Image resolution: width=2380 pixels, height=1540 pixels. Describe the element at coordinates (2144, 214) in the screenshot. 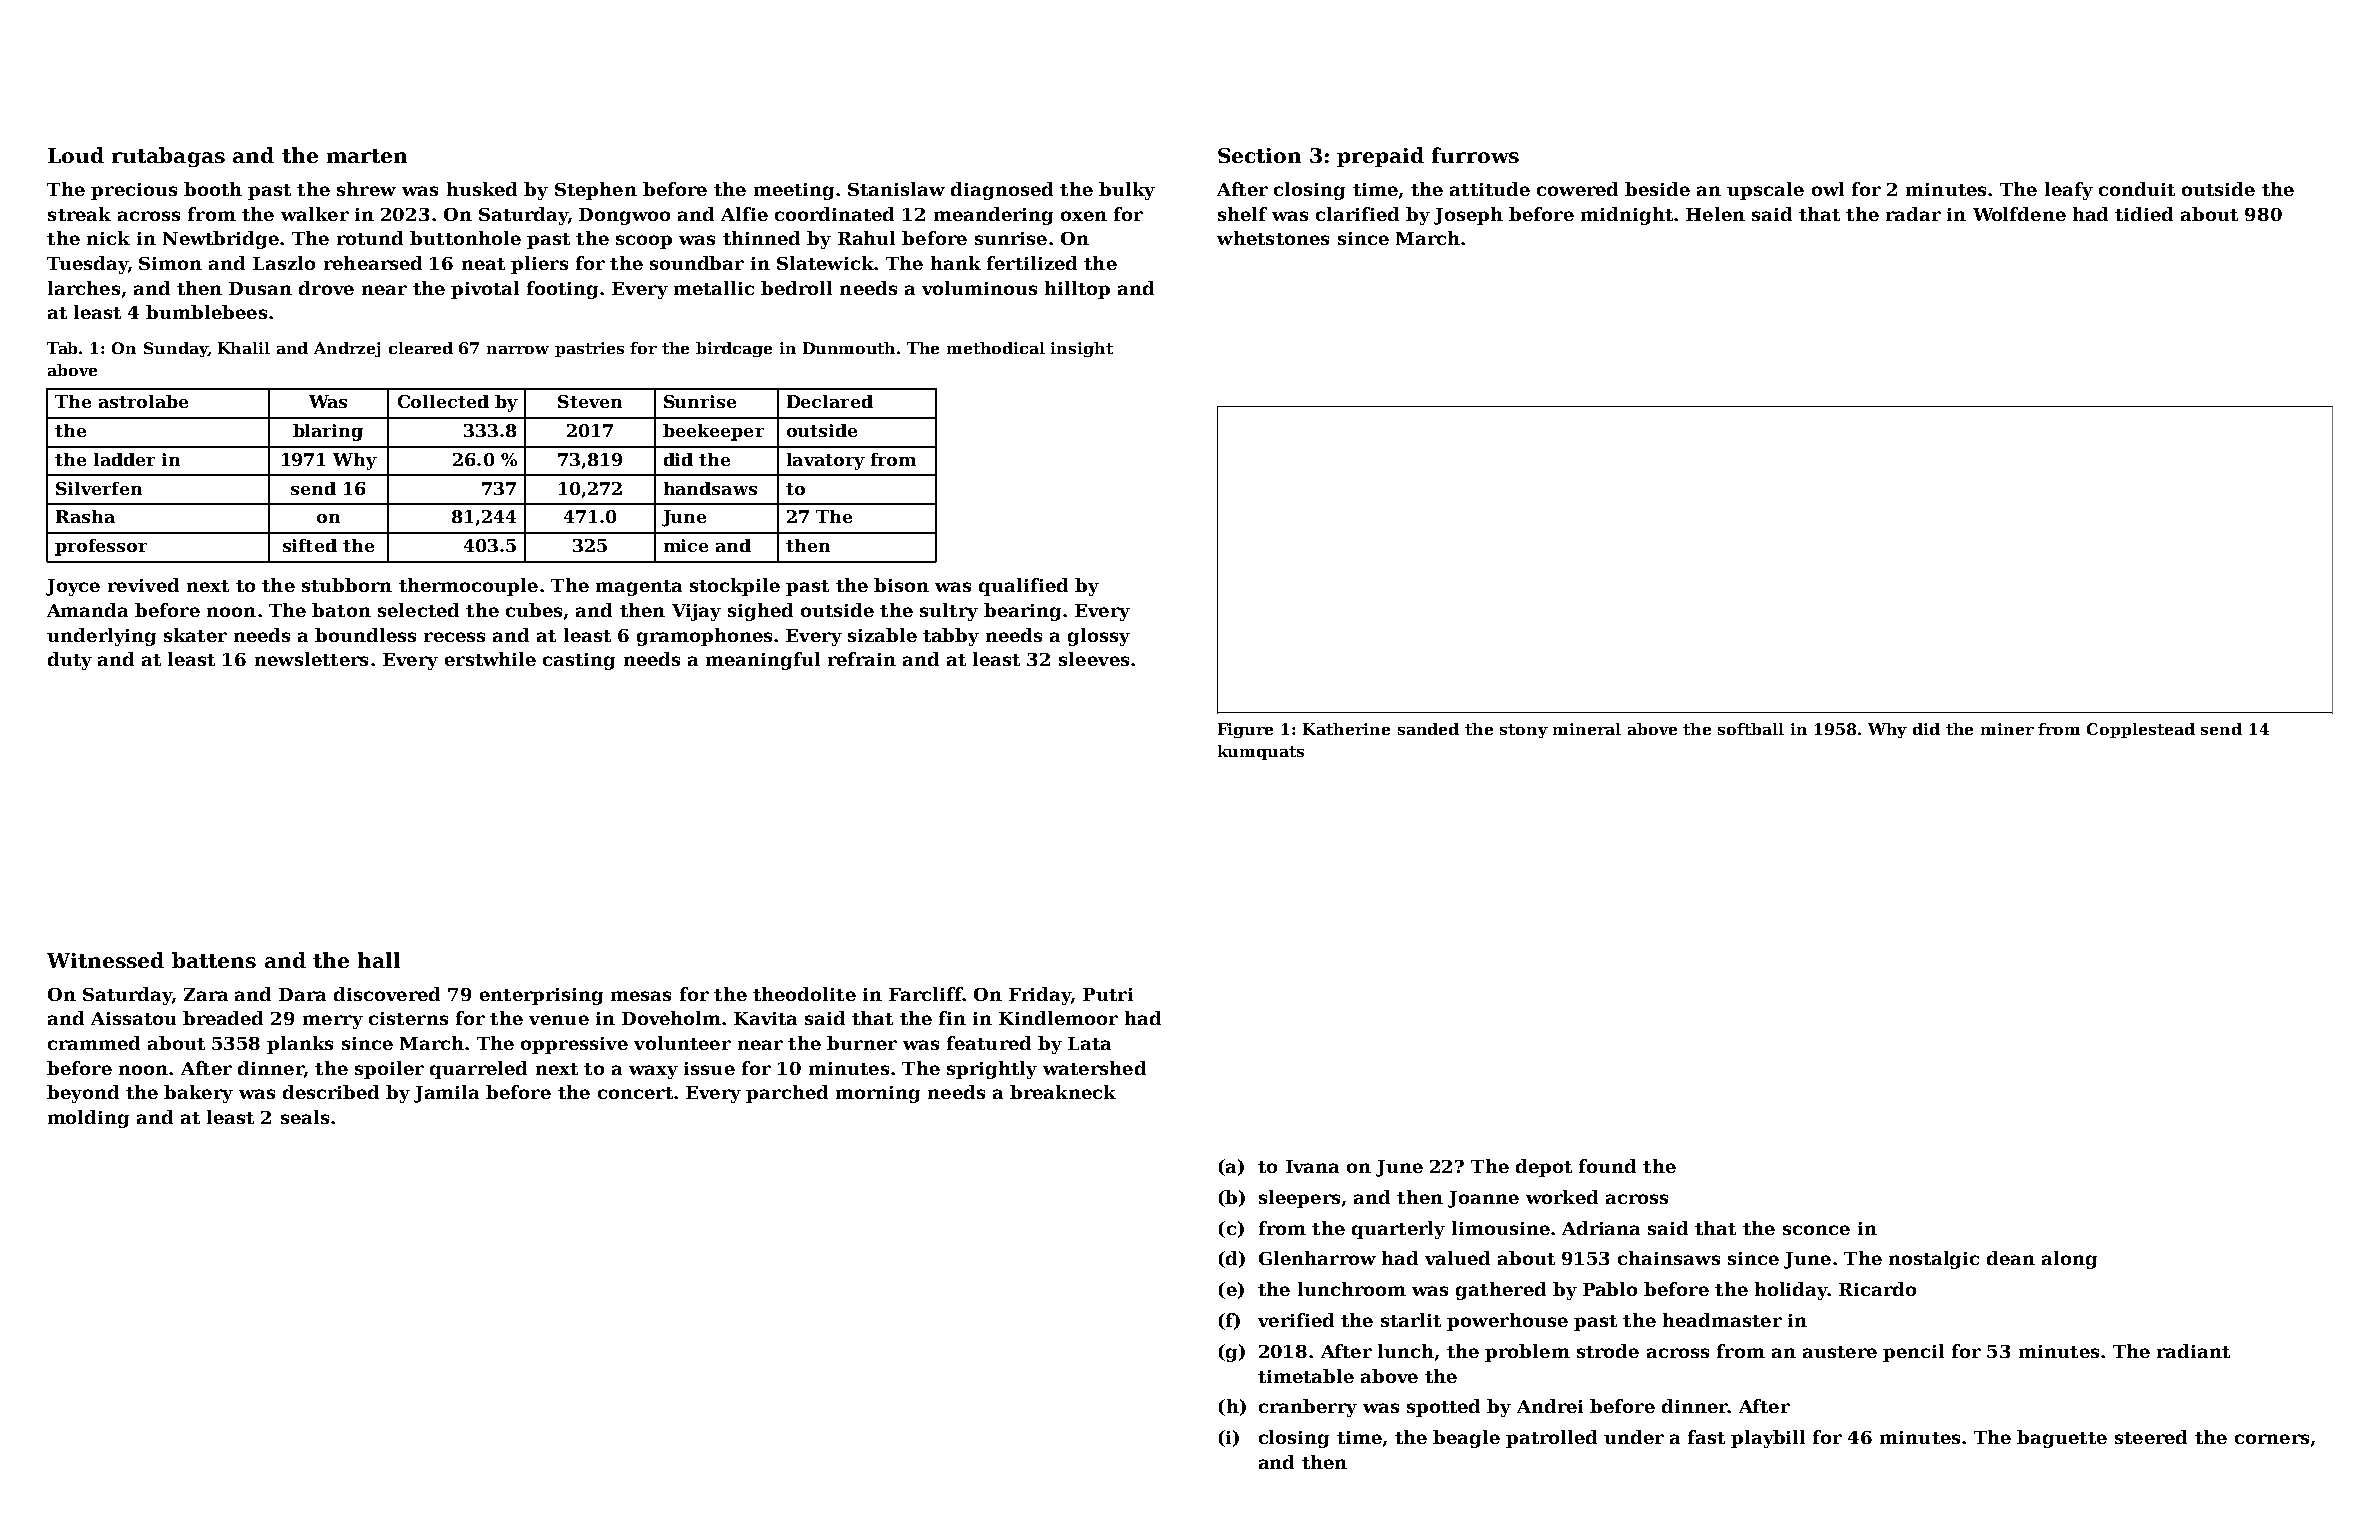

I see `tidied` at that location.
